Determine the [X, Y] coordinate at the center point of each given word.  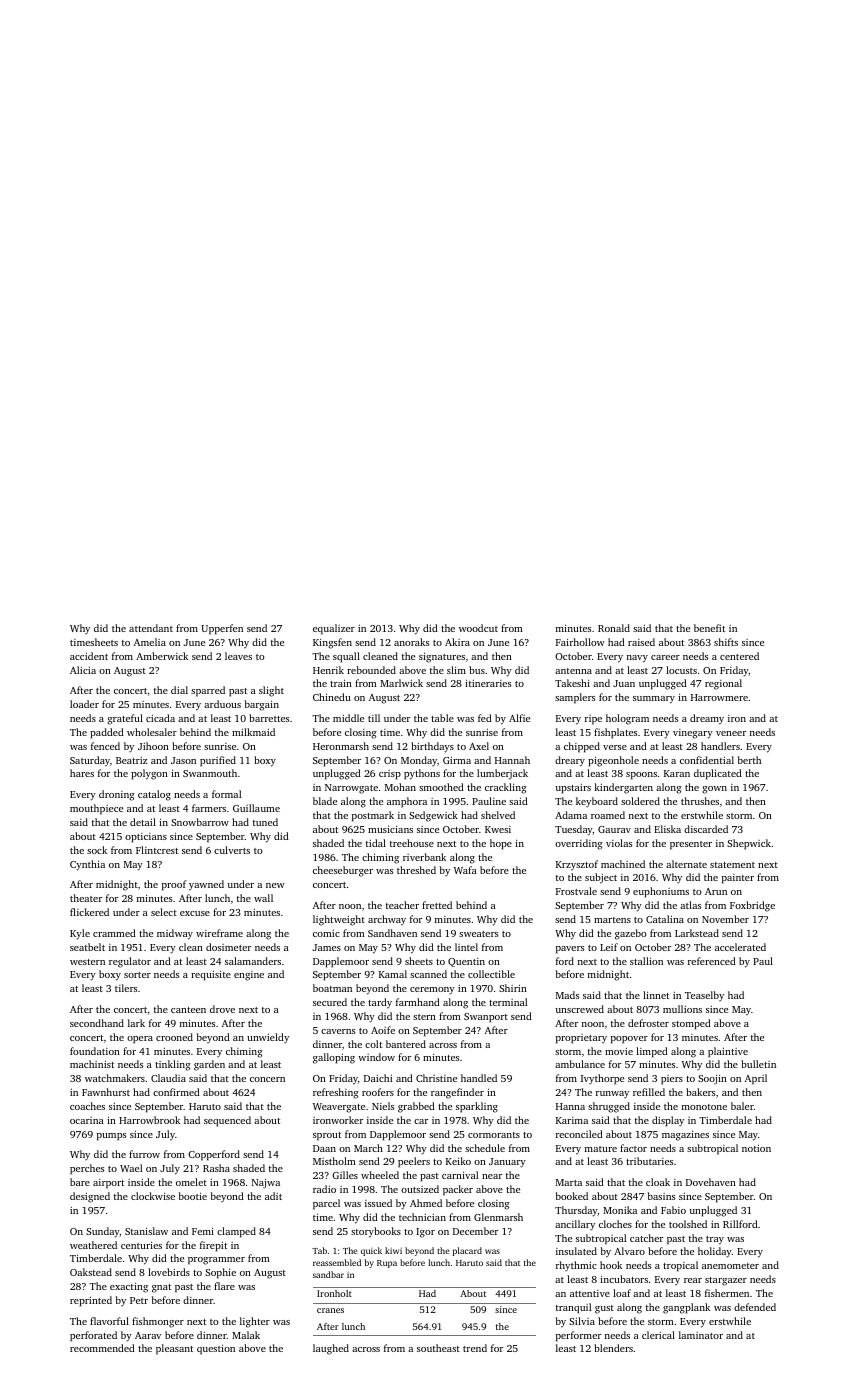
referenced [712, 961]
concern [267, 1079]
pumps [111, 1137]
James [327, 947]
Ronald [614, 628]
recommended [102, 1348]
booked [572, 1196]
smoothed [441, 787]
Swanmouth [210, 773]
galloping [334, 1058]
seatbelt [87, 947]
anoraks [411, 642]
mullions [682, 1009]
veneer [731, 733]
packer [458, 1190]
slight [271, 691]
